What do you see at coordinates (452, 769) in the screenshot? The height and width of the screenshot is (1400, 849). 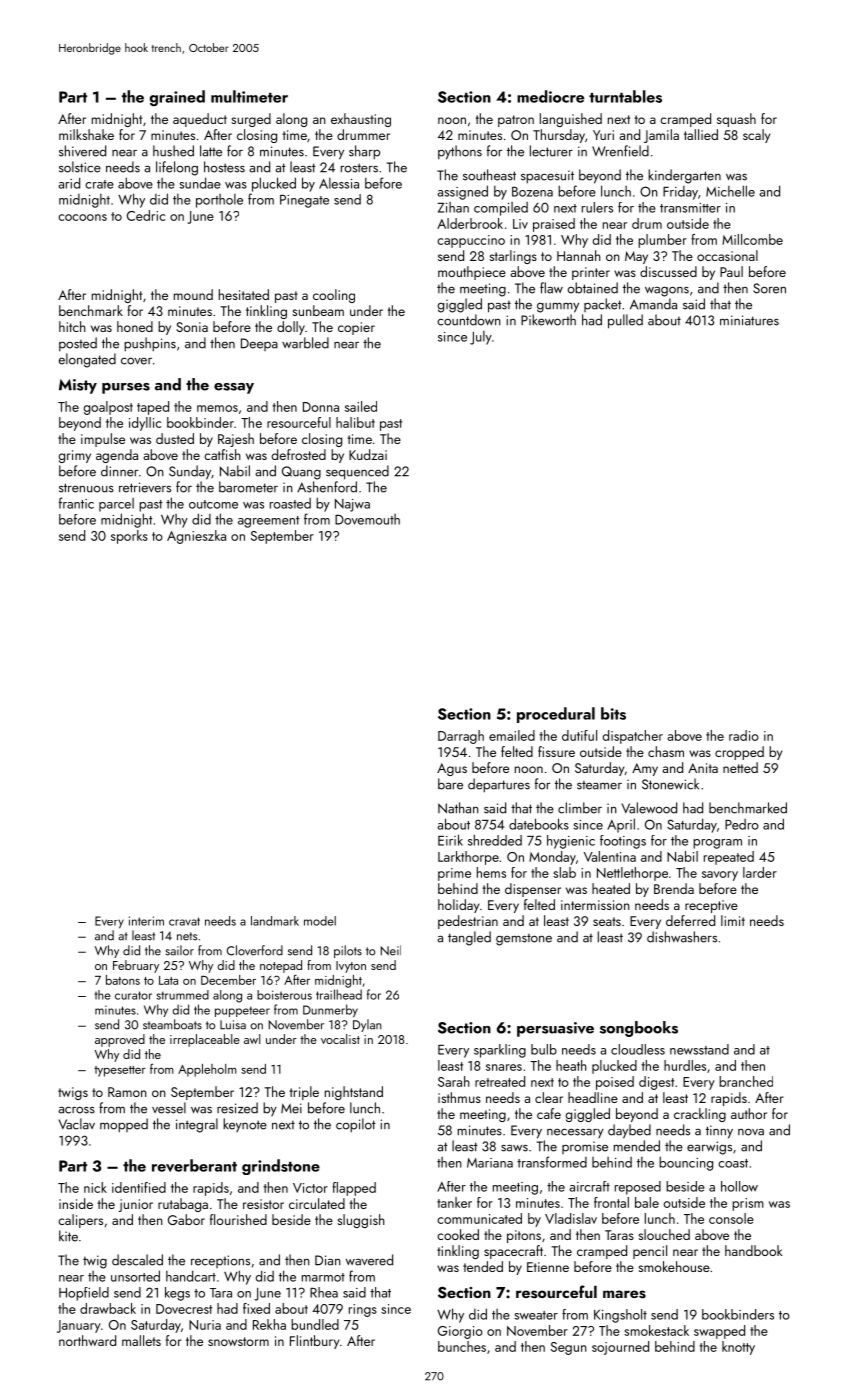 I see `Agus` at bounding box center [452, 769].
